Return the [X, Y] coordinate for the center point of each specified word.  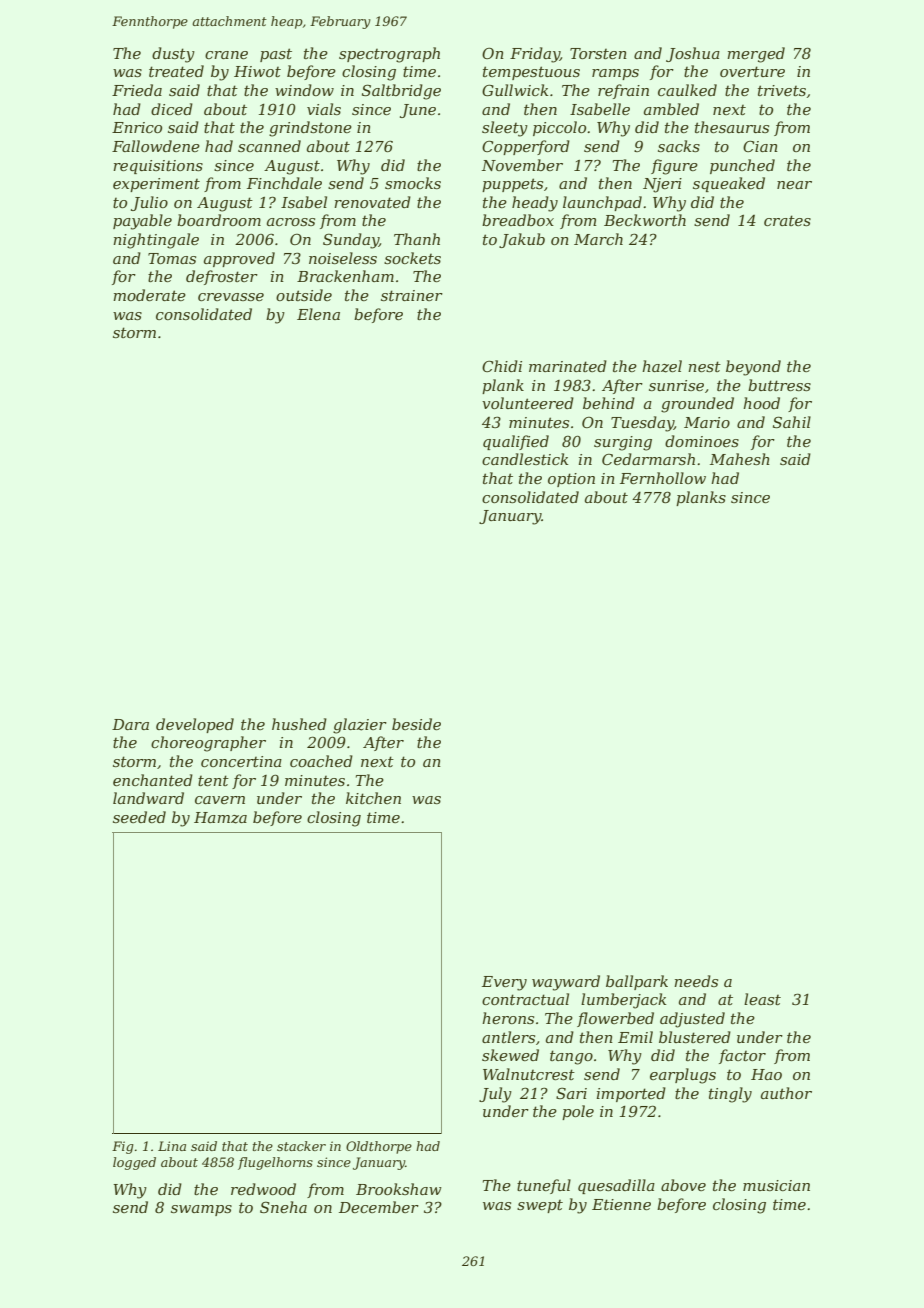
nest [704, 366]
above [683, 1185]
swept [540, 1206]
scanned [269, 146]
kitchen [373, 798]
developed [195, 725]
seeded [139, 817]
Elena [318, 314]
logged [134, 1163]
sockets [412, 258]
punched [742, 166]
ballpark [637, 982]
